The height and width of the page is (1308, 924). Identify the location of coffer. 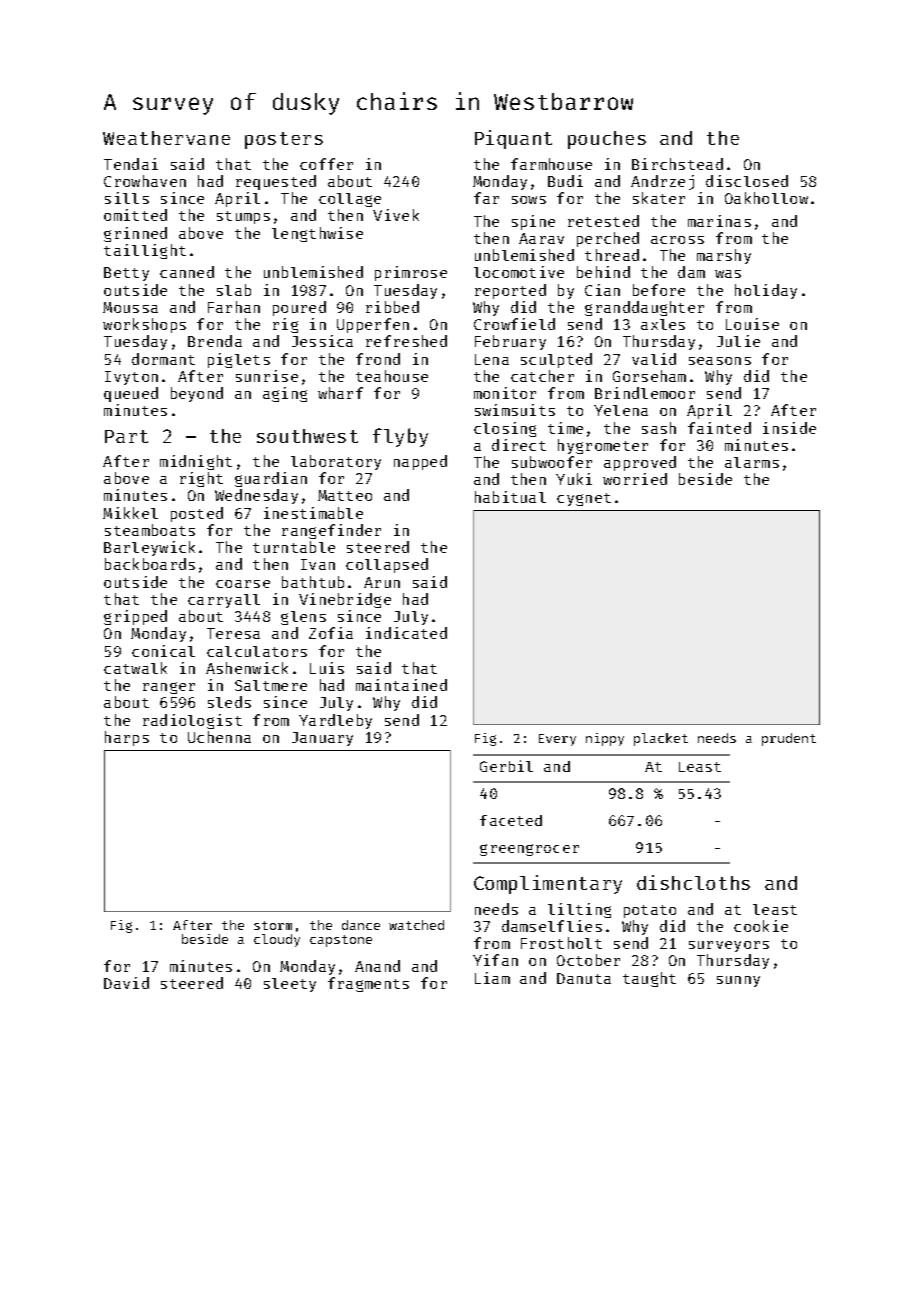
(326, 164).
